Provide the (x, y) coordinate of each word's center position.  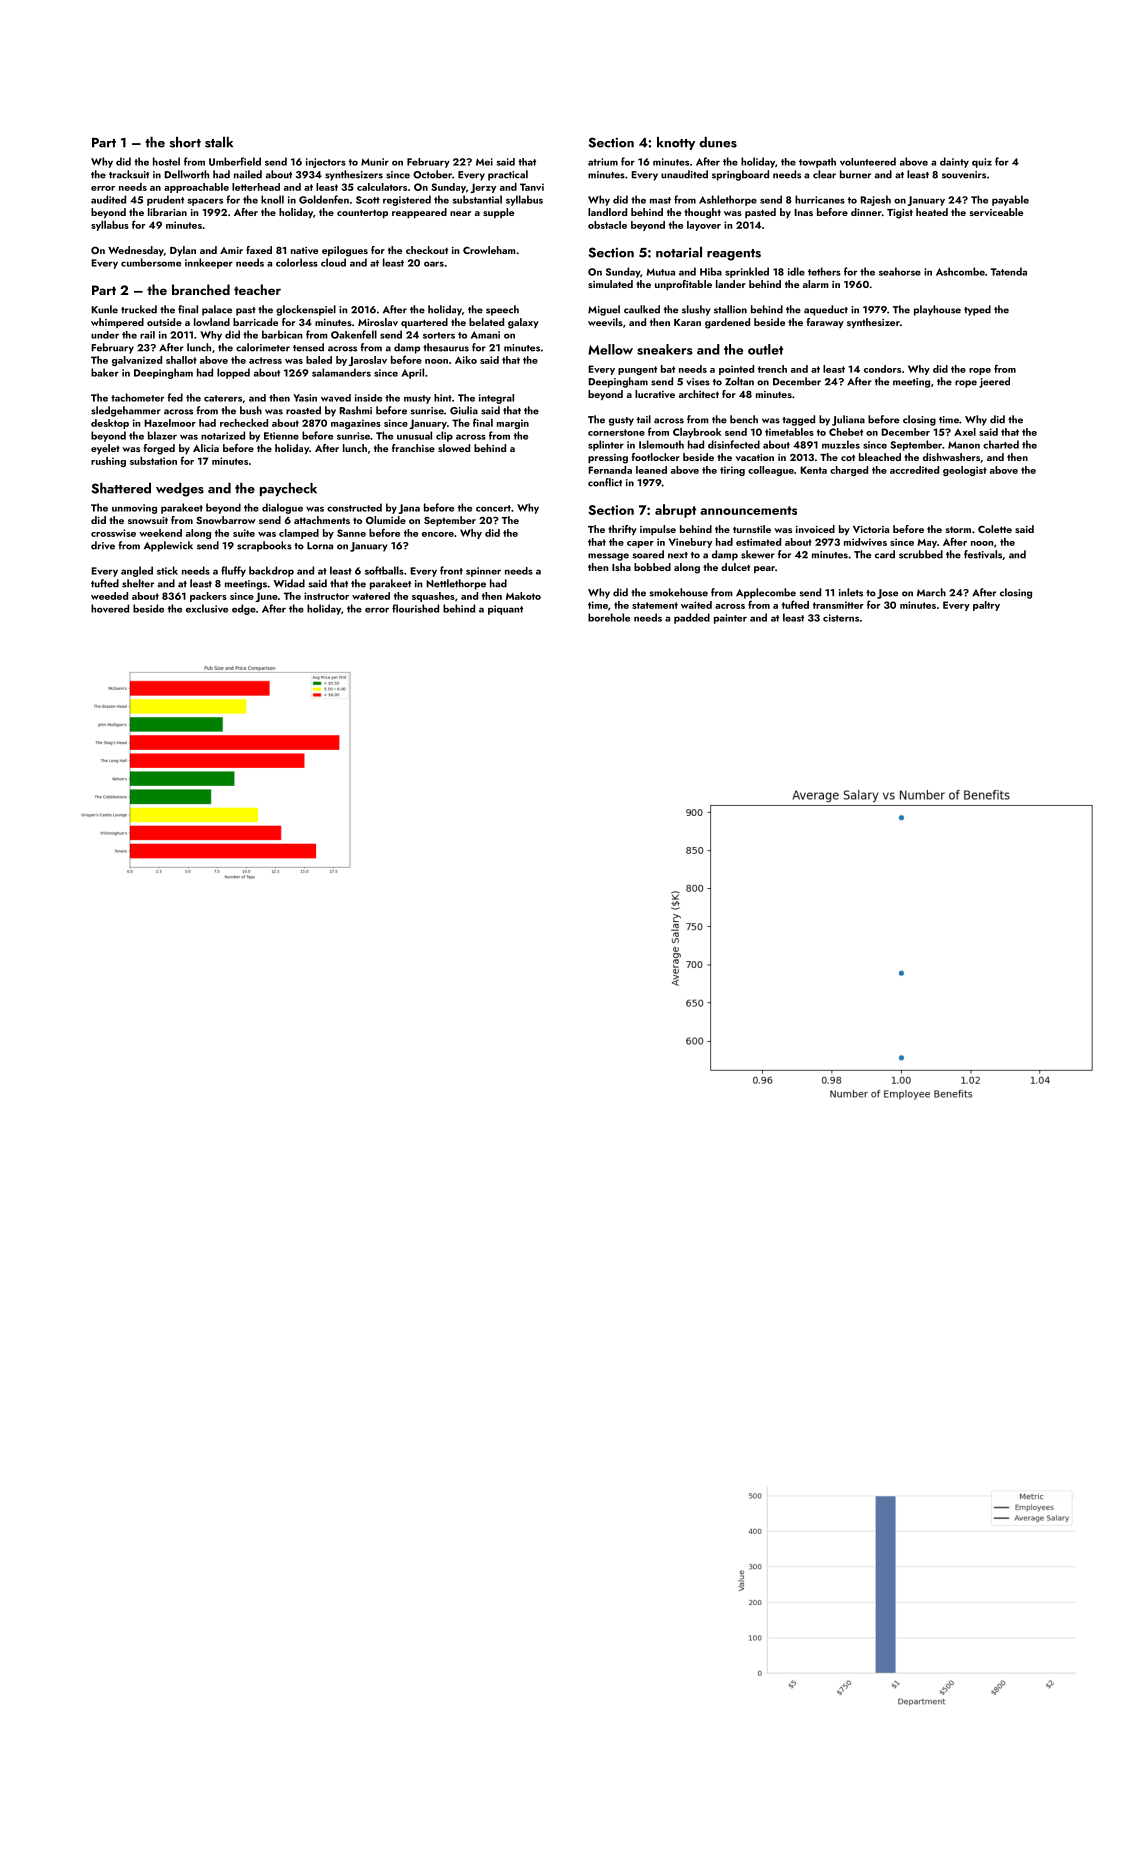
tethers (824, 271)
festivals (983, 554)
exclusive (207, 608)
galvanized (137, 361)
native (304, 250)
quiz (982, 163)
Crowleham (489, 250)
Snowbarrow (226, 520)
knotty (676, 143)
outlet (765, 349)
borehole (609, 617)
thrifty (622, 530)
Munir (375, 162)
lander (731, 284)
